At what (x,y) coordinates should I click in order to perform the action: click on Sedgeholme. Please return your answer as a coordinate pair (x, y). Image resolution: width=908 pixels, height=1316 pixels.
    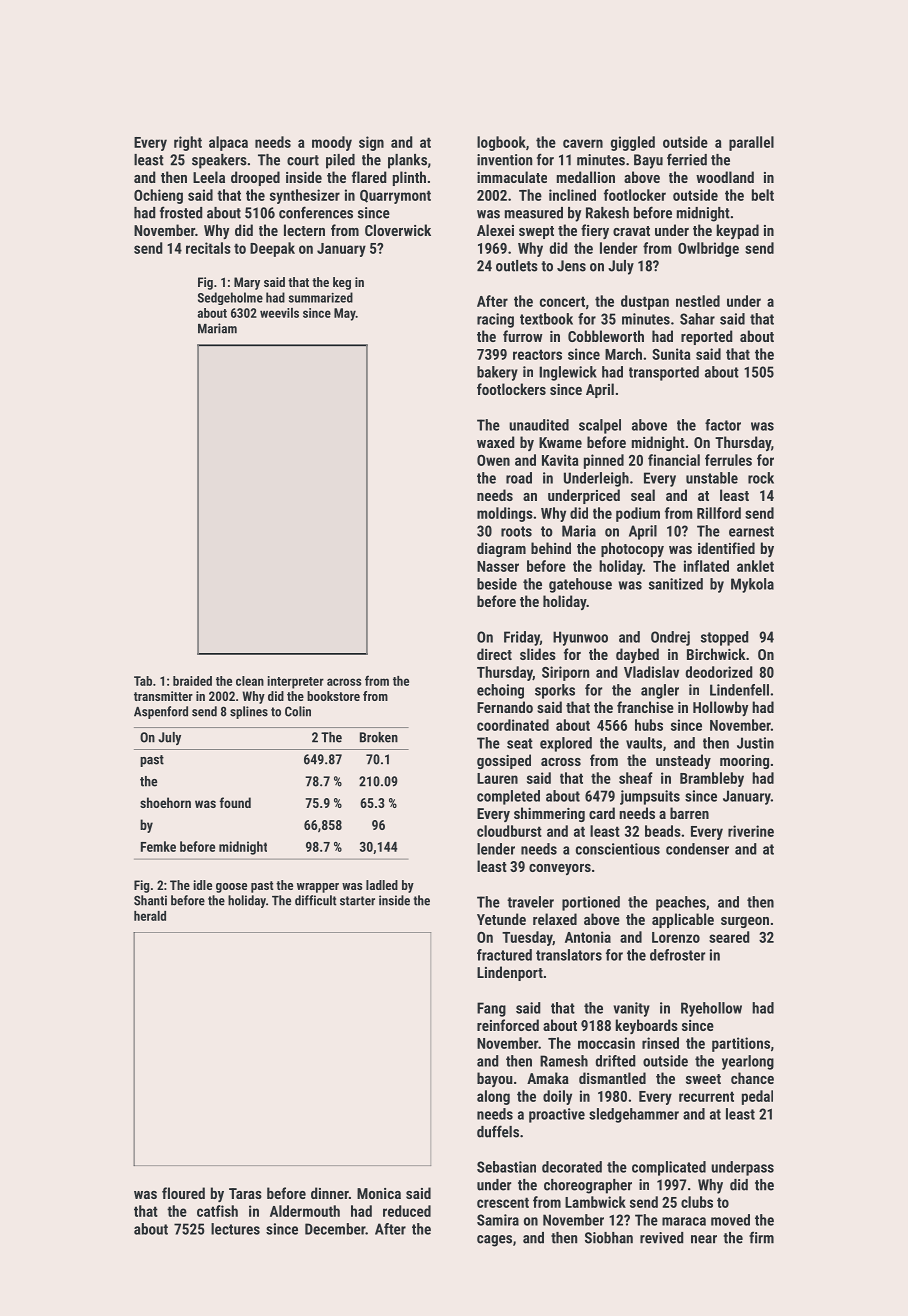
    Looking at the image, I should click on (230, 298).
